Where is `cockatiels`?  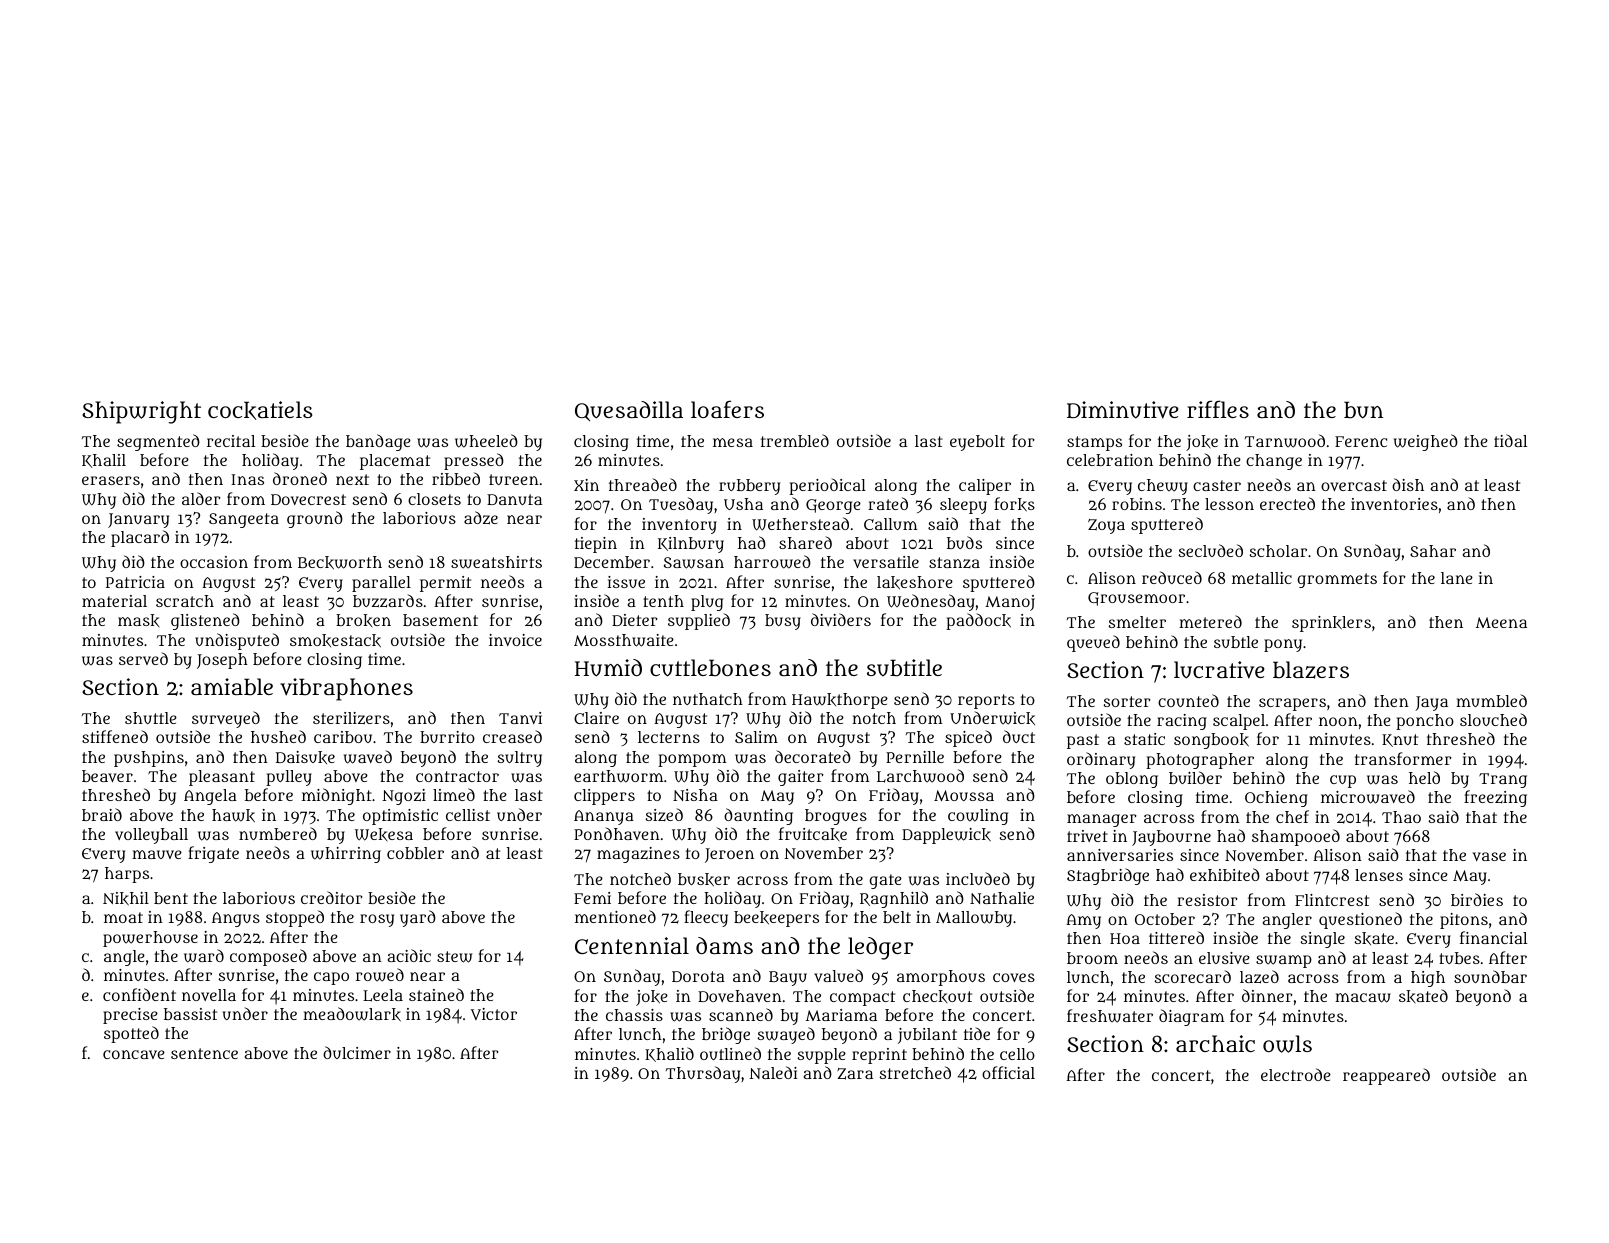 cockatiels is located at coordinates (260, 410).
